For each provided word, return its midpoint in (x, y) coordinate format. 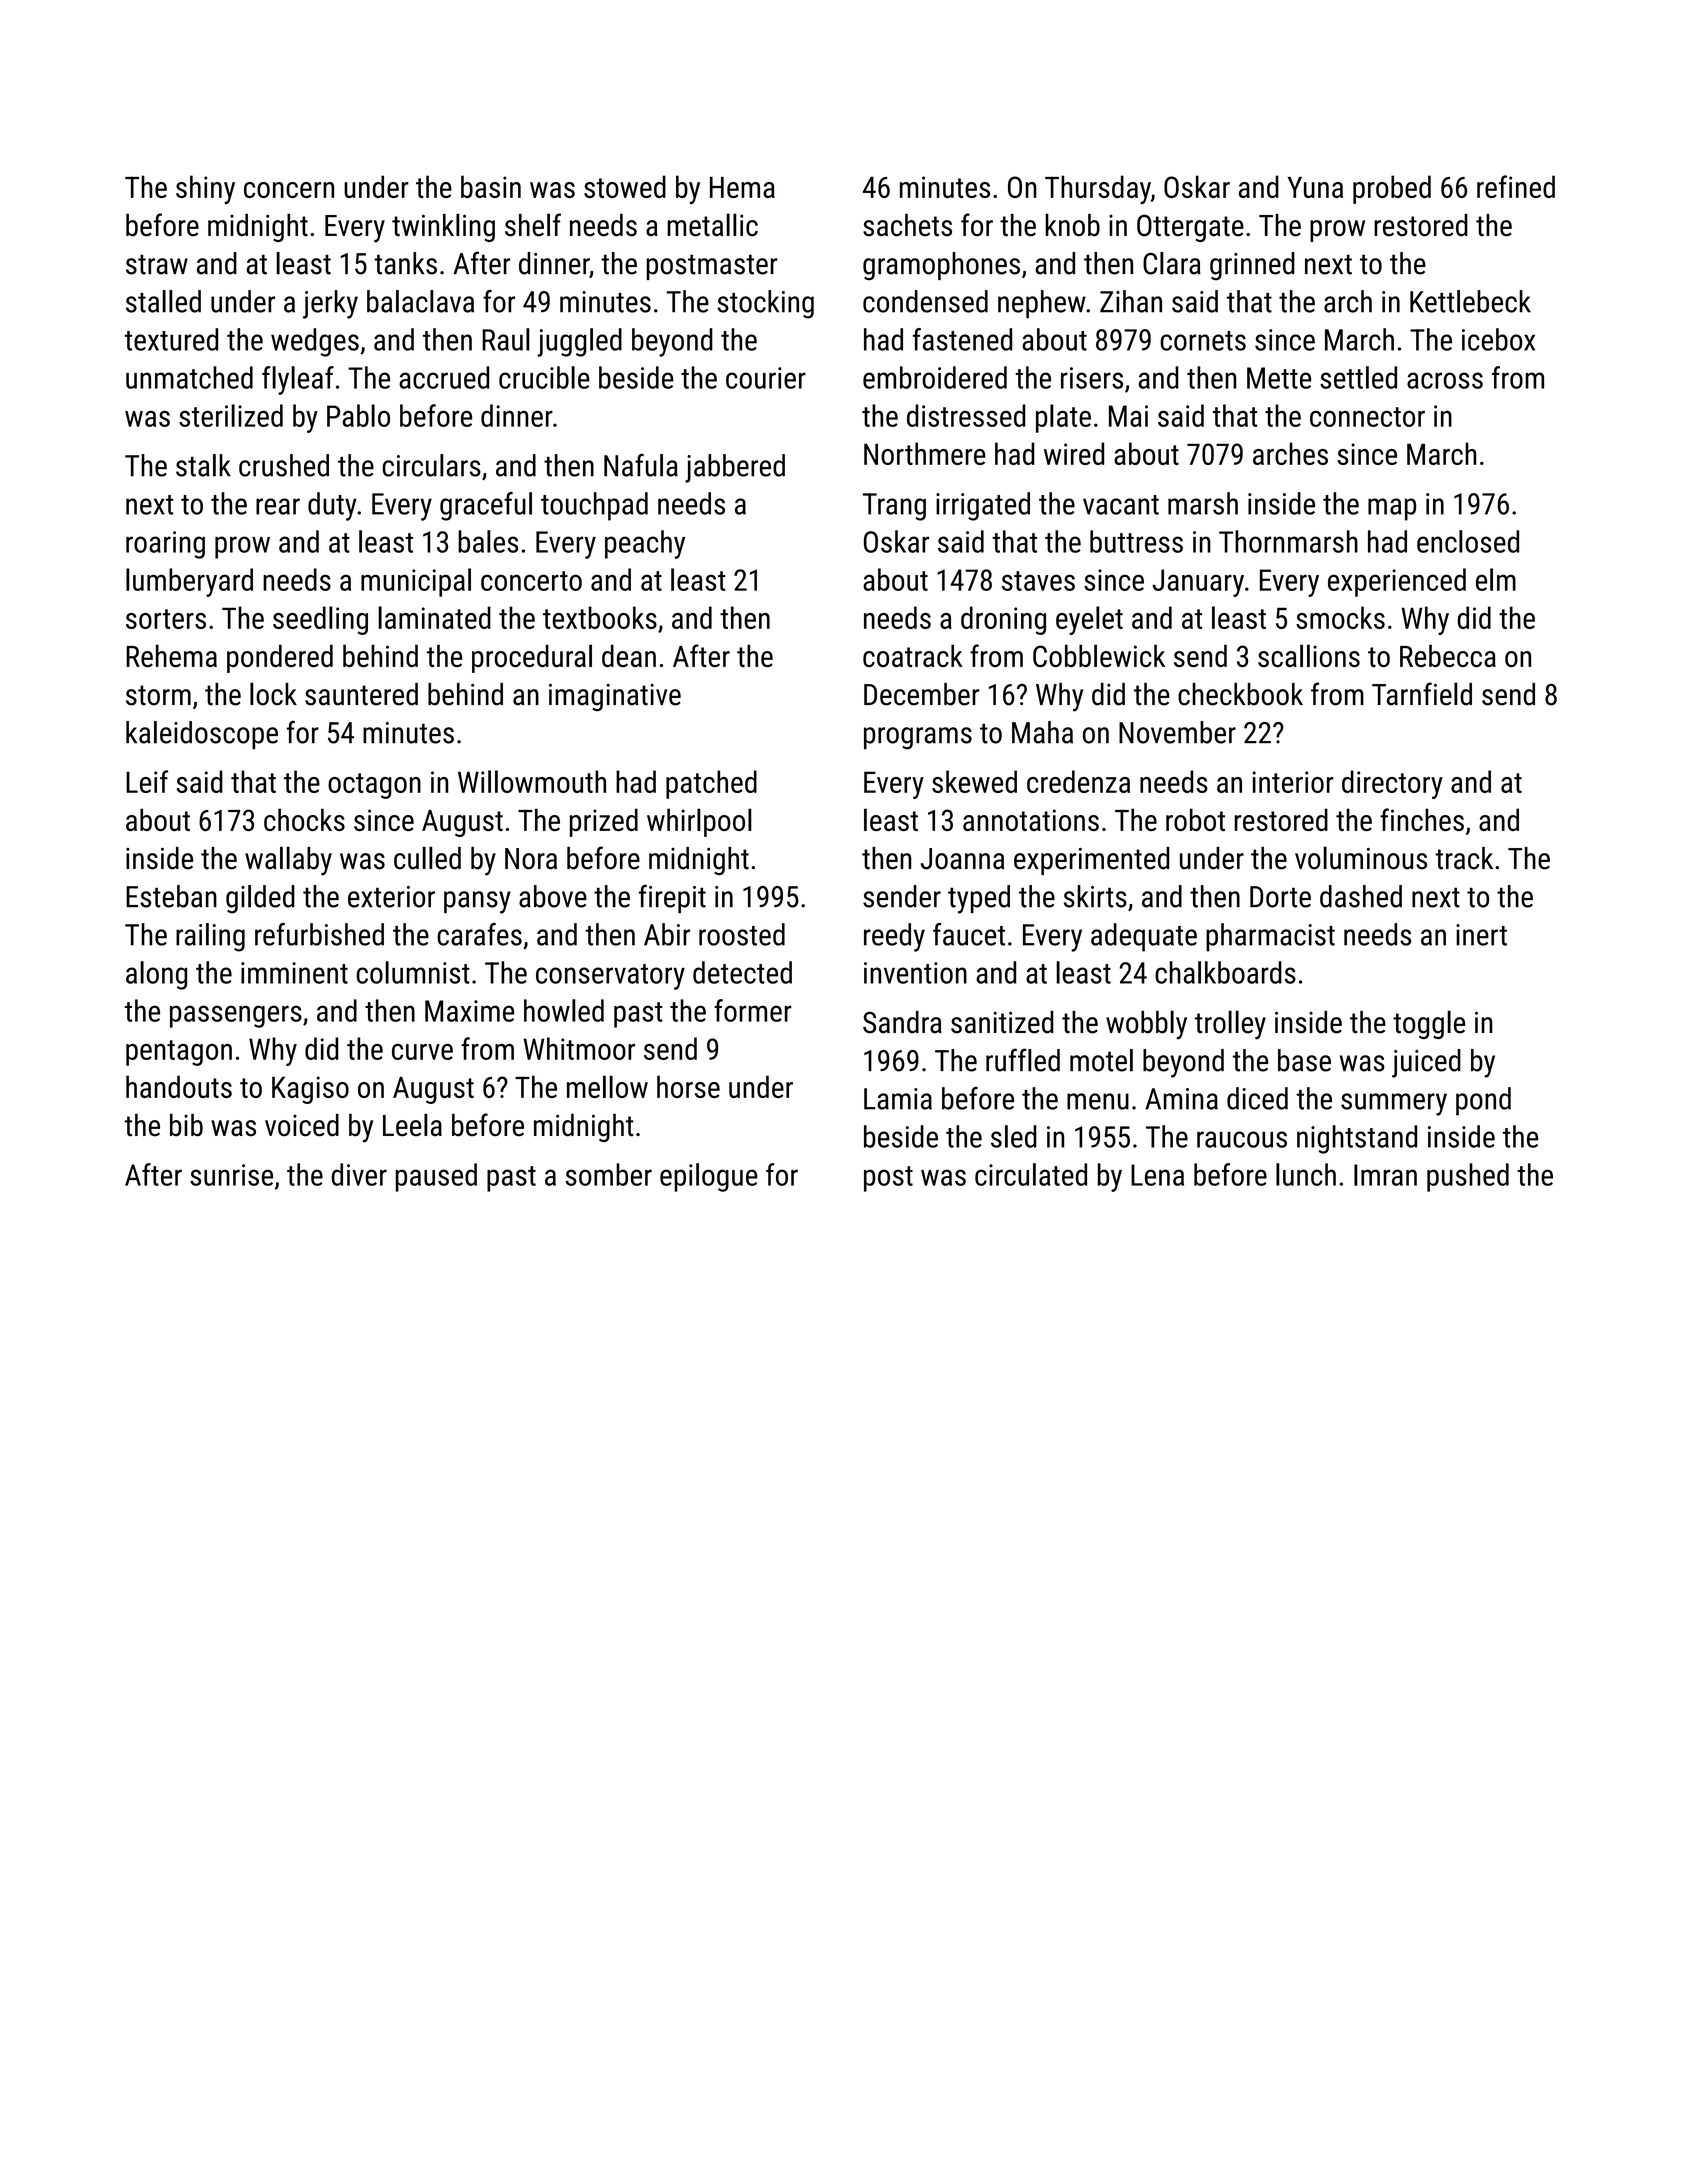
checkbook (1240, 694)
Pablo (358, 415)
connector (1367, 417)
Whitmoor (579, 1048)
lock (273, 694)
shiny (205, 189)
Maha (1042, 732)
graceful (486, 506)
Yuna (1315, 187)
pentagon (179, 1053)
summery (1394, 1104)
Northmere (925, 453)
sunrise (231, 1175)
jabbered (735, 468)
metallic (712, 225)
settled (1358, 377)
